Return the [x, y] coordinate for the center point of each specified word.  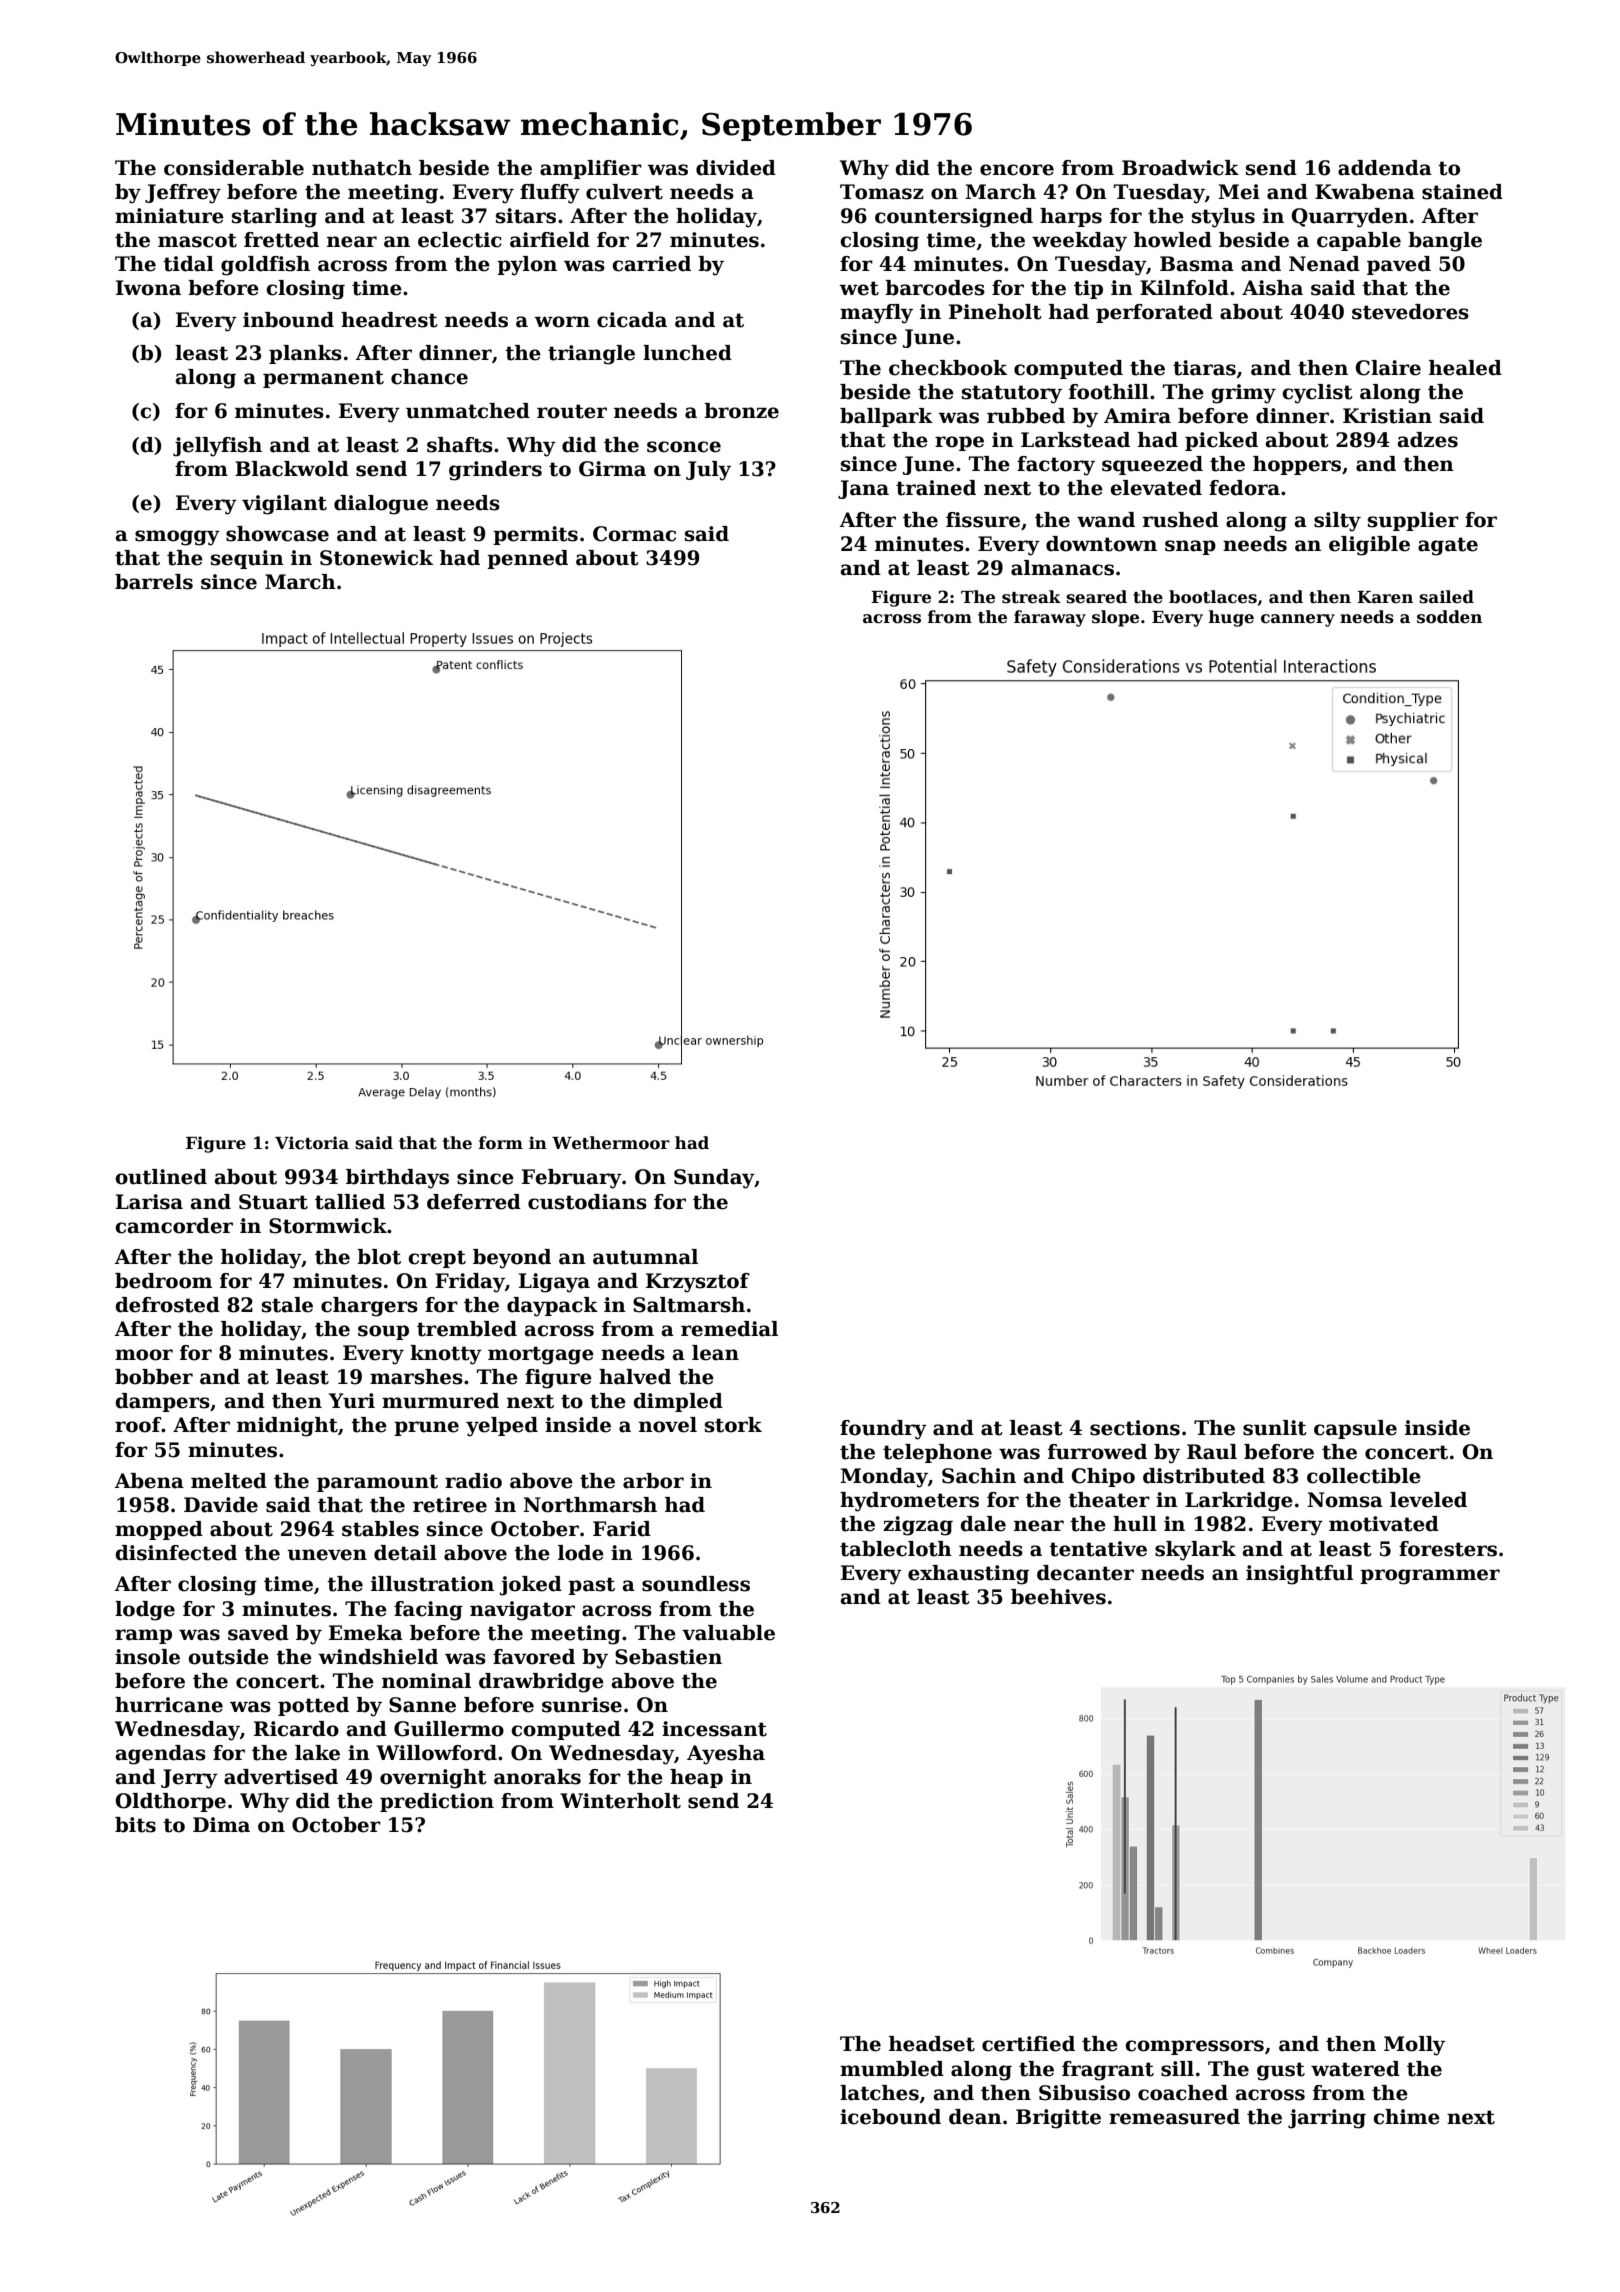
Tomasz [882, 192]
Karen [1385, 597]
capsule [1355, 1429]
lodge [145, 1611]
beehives [1058, 1597]
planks [305, 354]
